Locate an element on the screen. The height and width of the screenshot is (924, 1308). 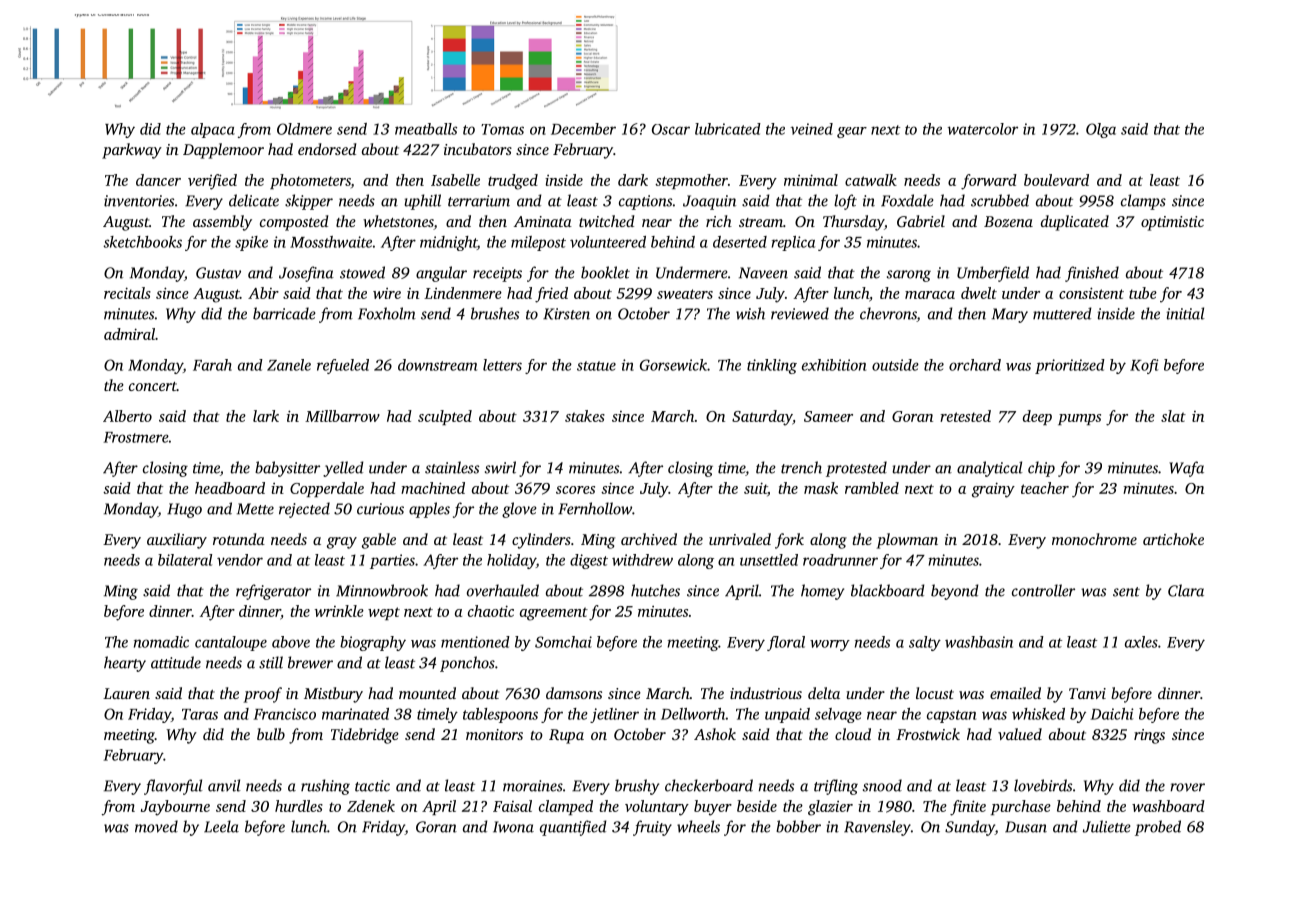
monochrome is located at coordinates (1094, 539).
